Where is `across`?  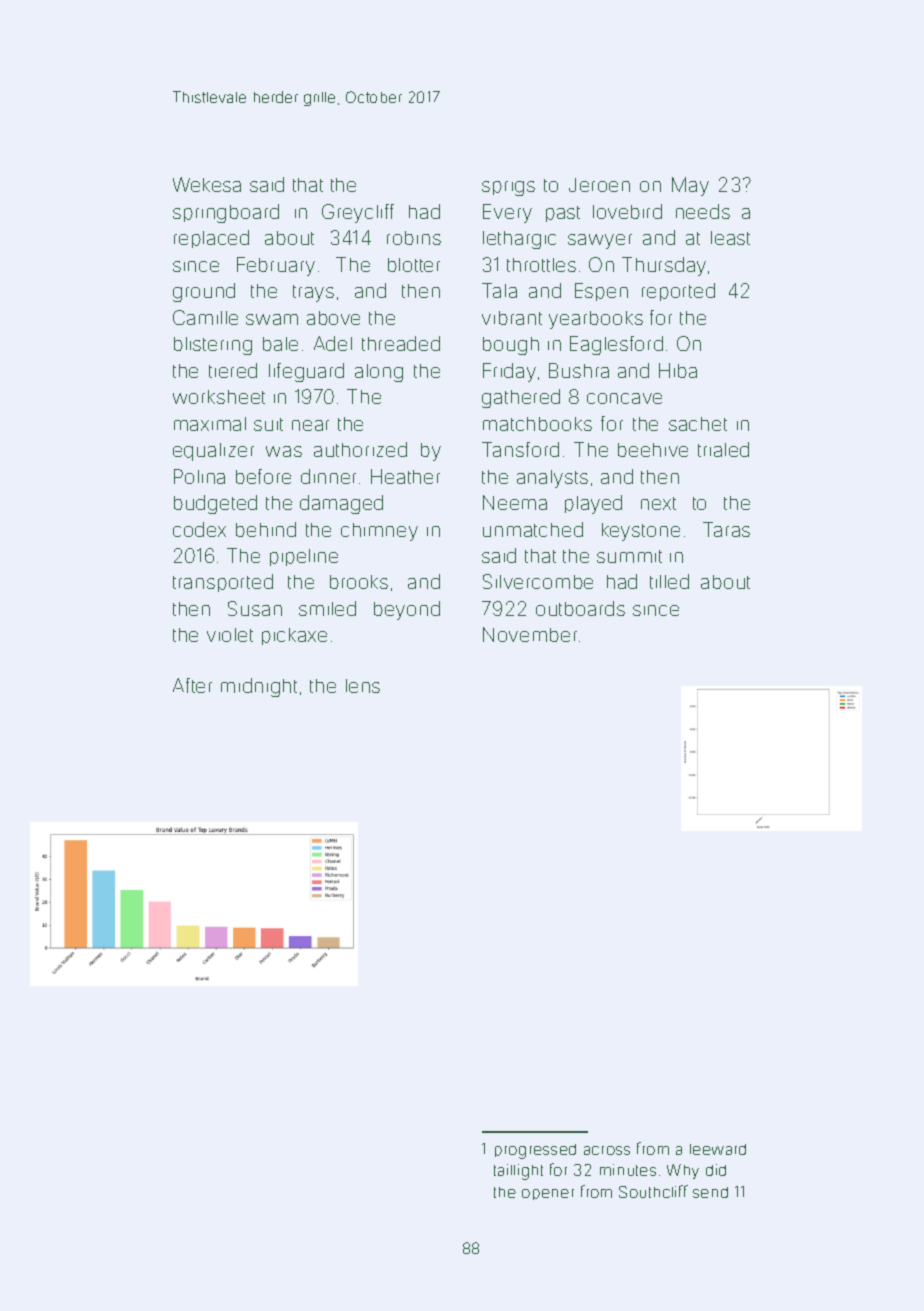 across is located at coordinates (607, 1150).
